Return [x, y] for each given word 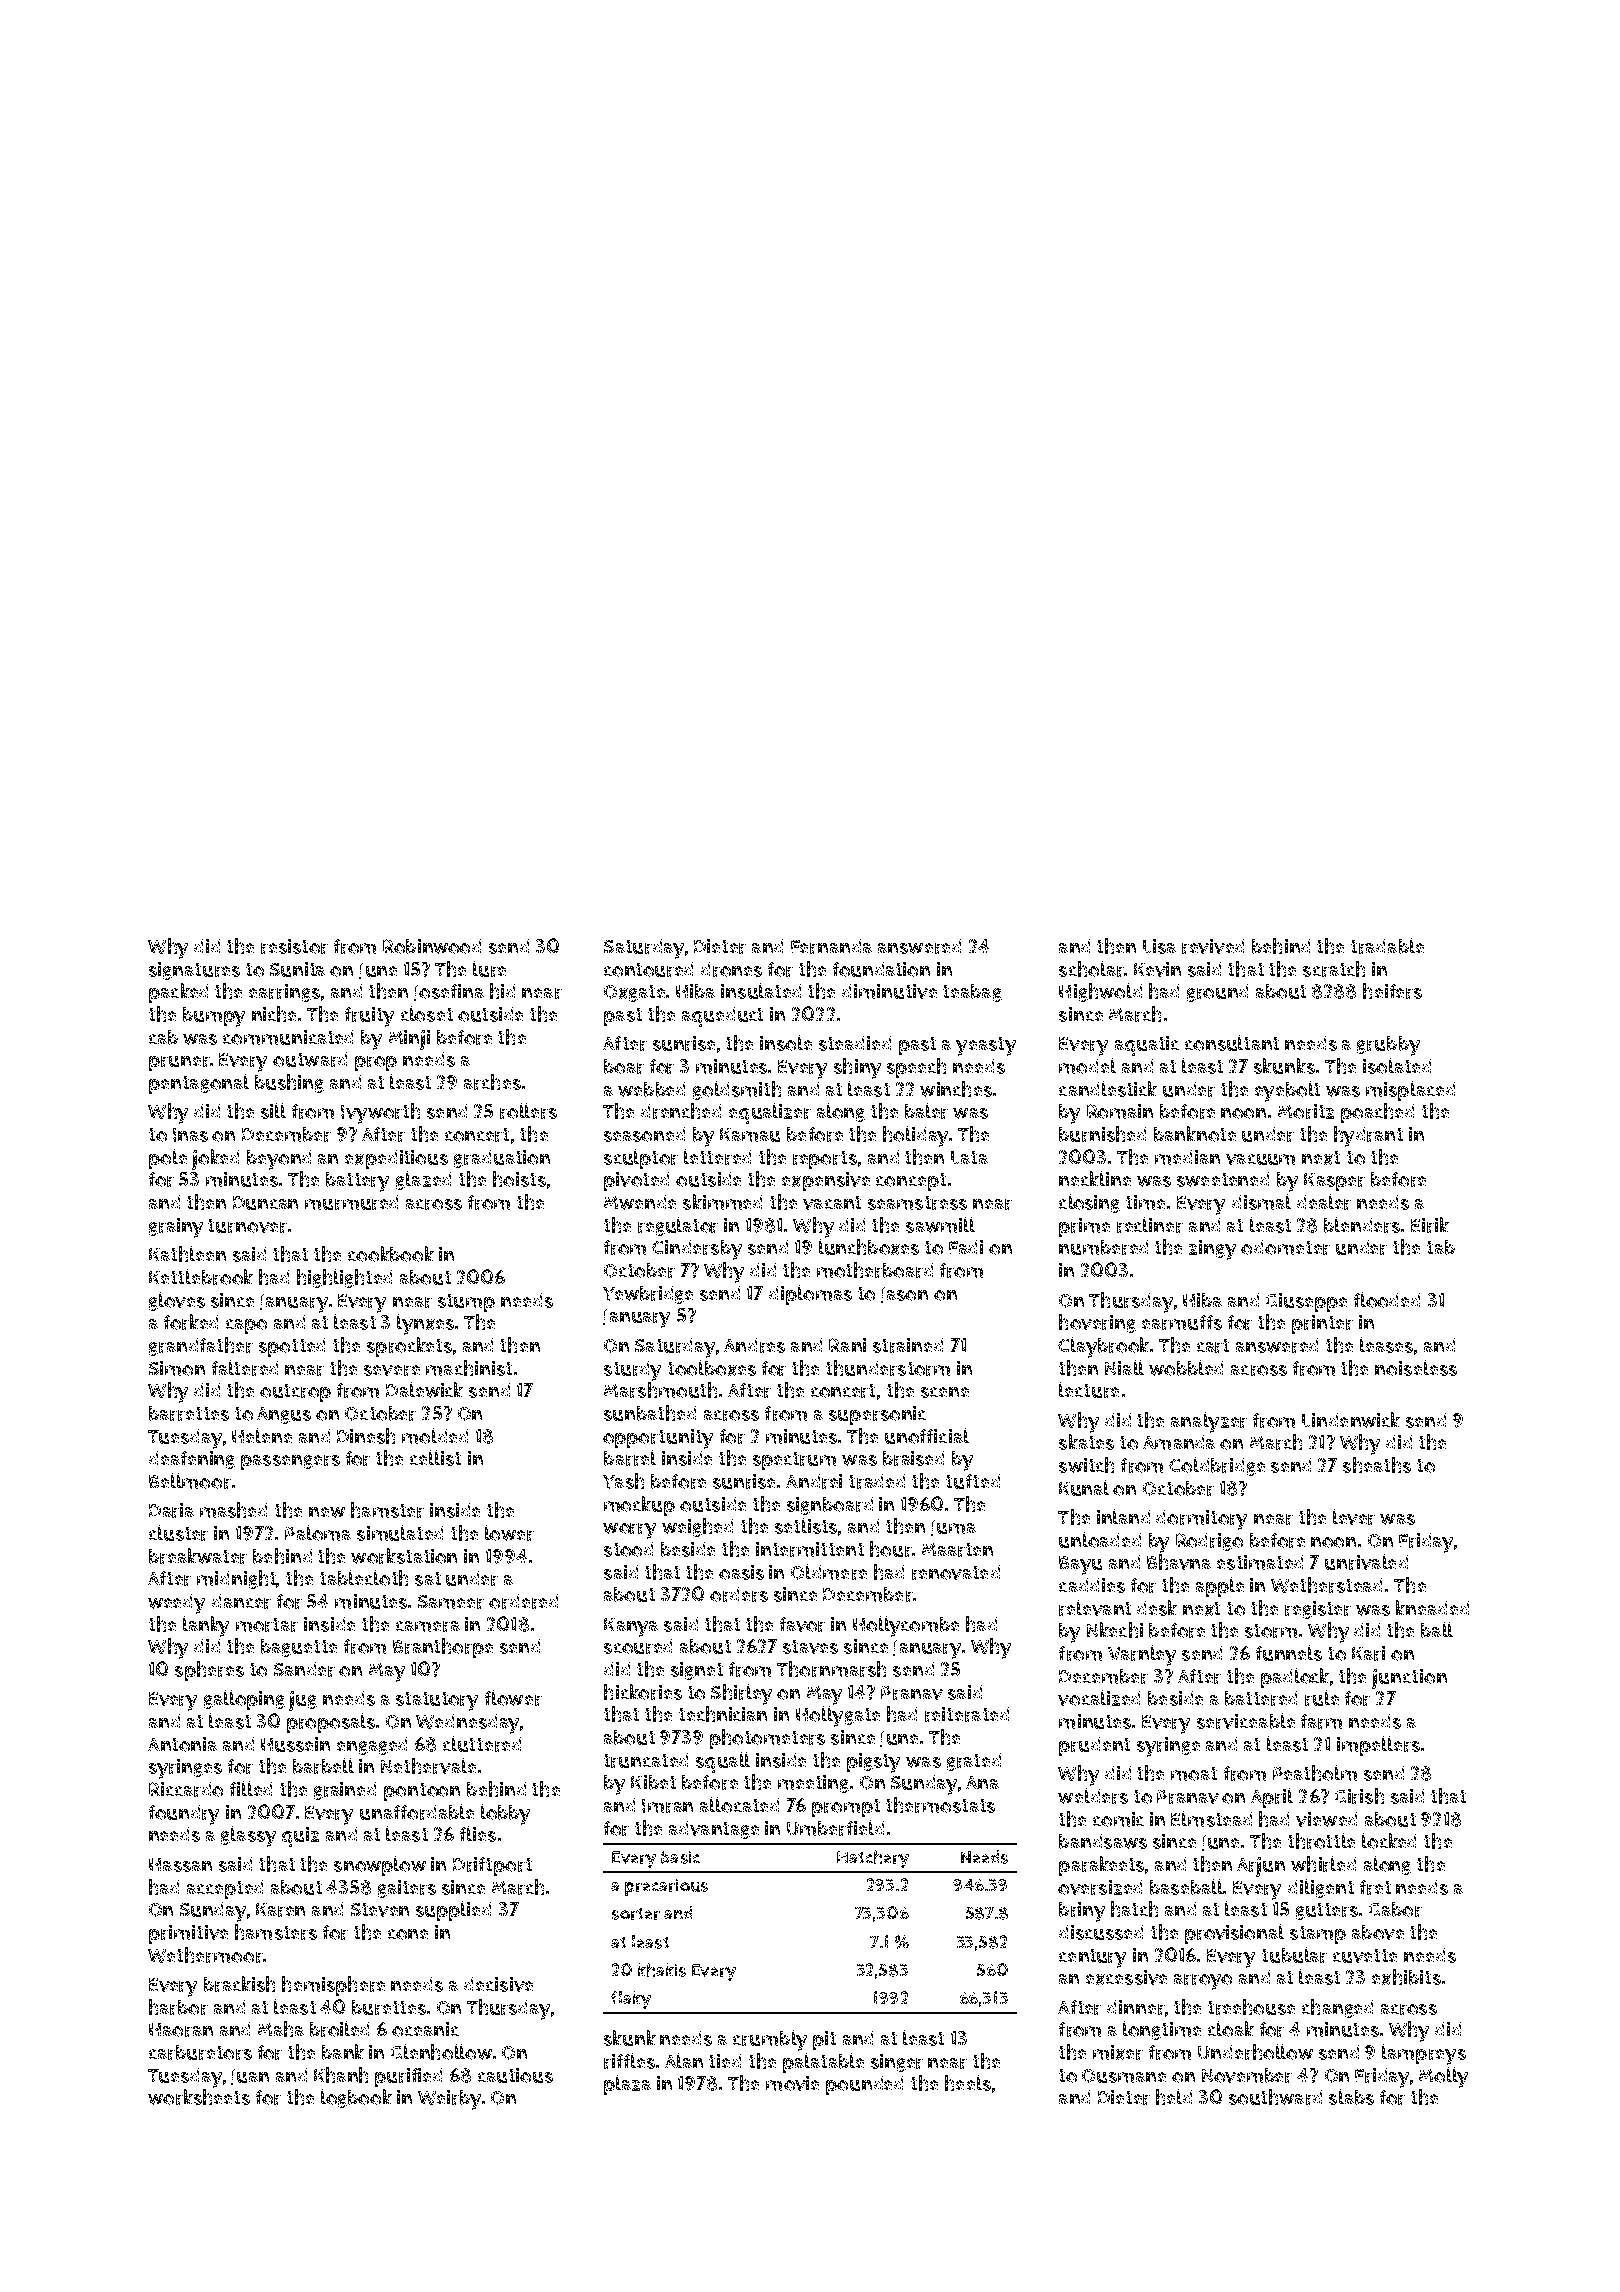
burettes [389, 2007]
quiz [300, 1837]
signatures [194, 971]
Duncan [265, 1203]
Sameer [451, 1602]
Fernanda [831, 946]
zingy [1212, 1250]
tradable [1387, 946]
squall [723, 1762]
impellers [1378, 1746]
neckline [1095, 1178]
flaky [631, 2000]
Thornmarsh [831, 1669]
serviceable [1246, 1721]
